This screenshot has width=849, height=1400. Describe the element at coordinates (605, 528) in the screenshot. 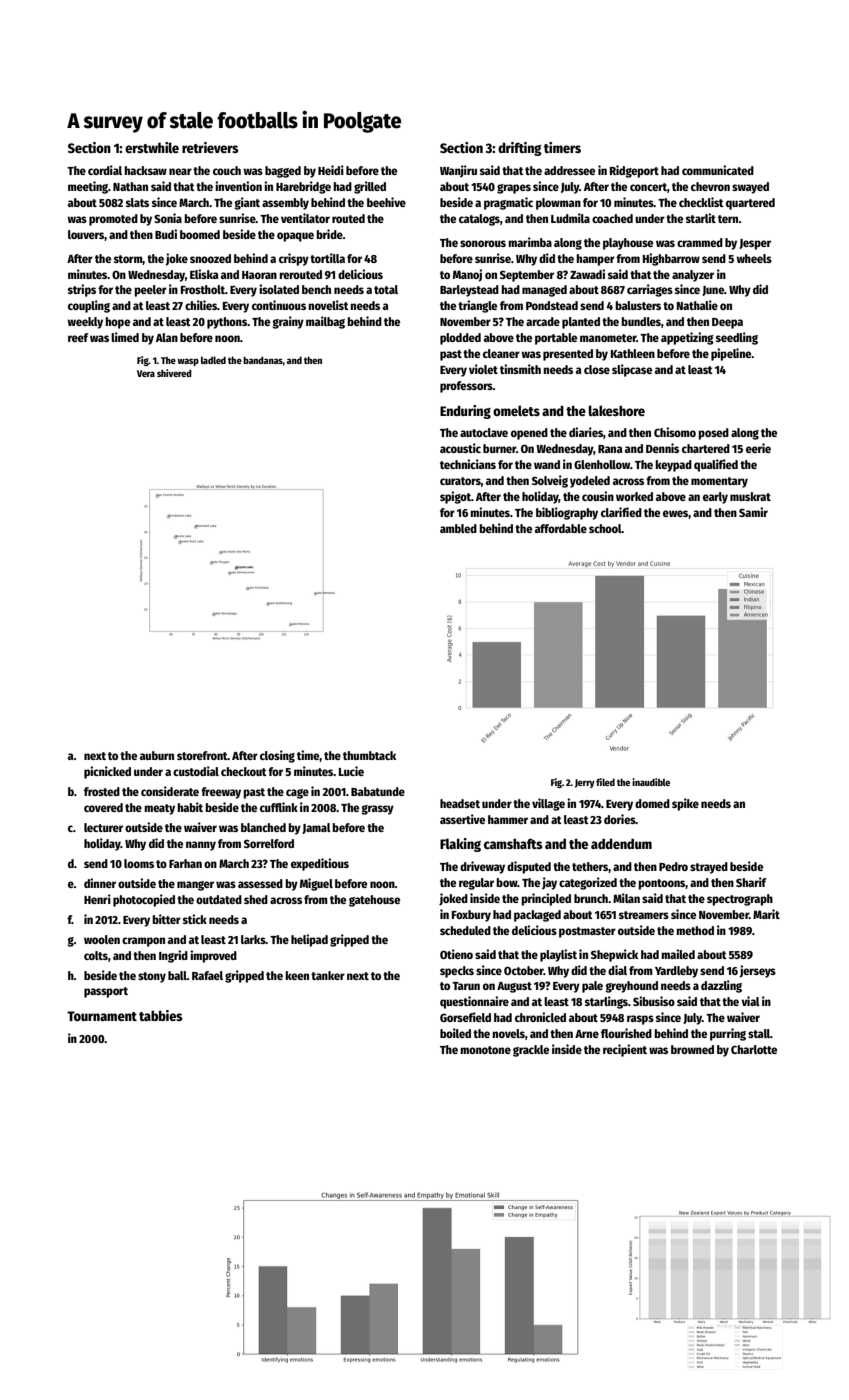

I see `school` at that location.
